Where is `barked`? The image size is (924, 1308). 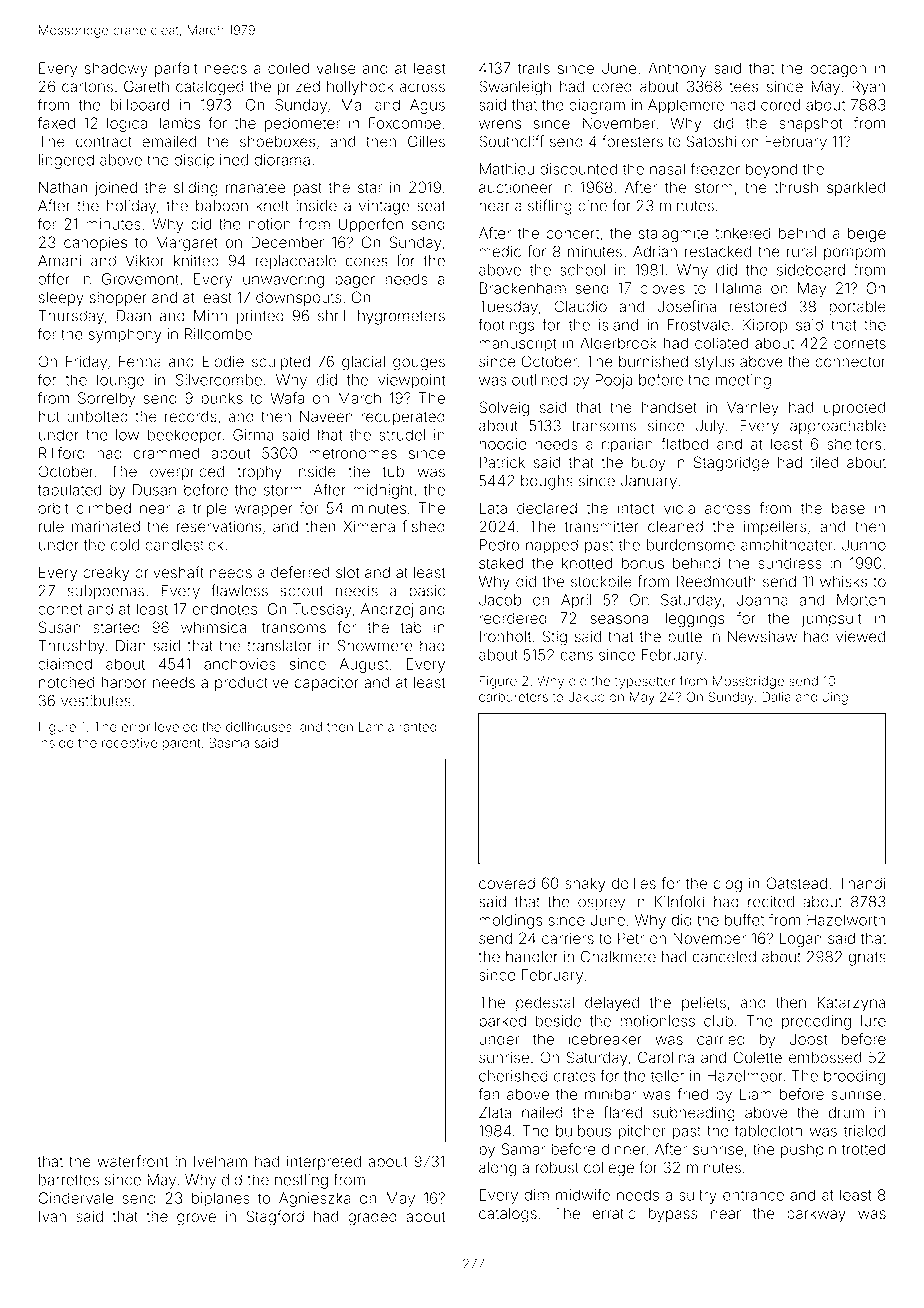
barked is located at coordinates (502, 1021).
